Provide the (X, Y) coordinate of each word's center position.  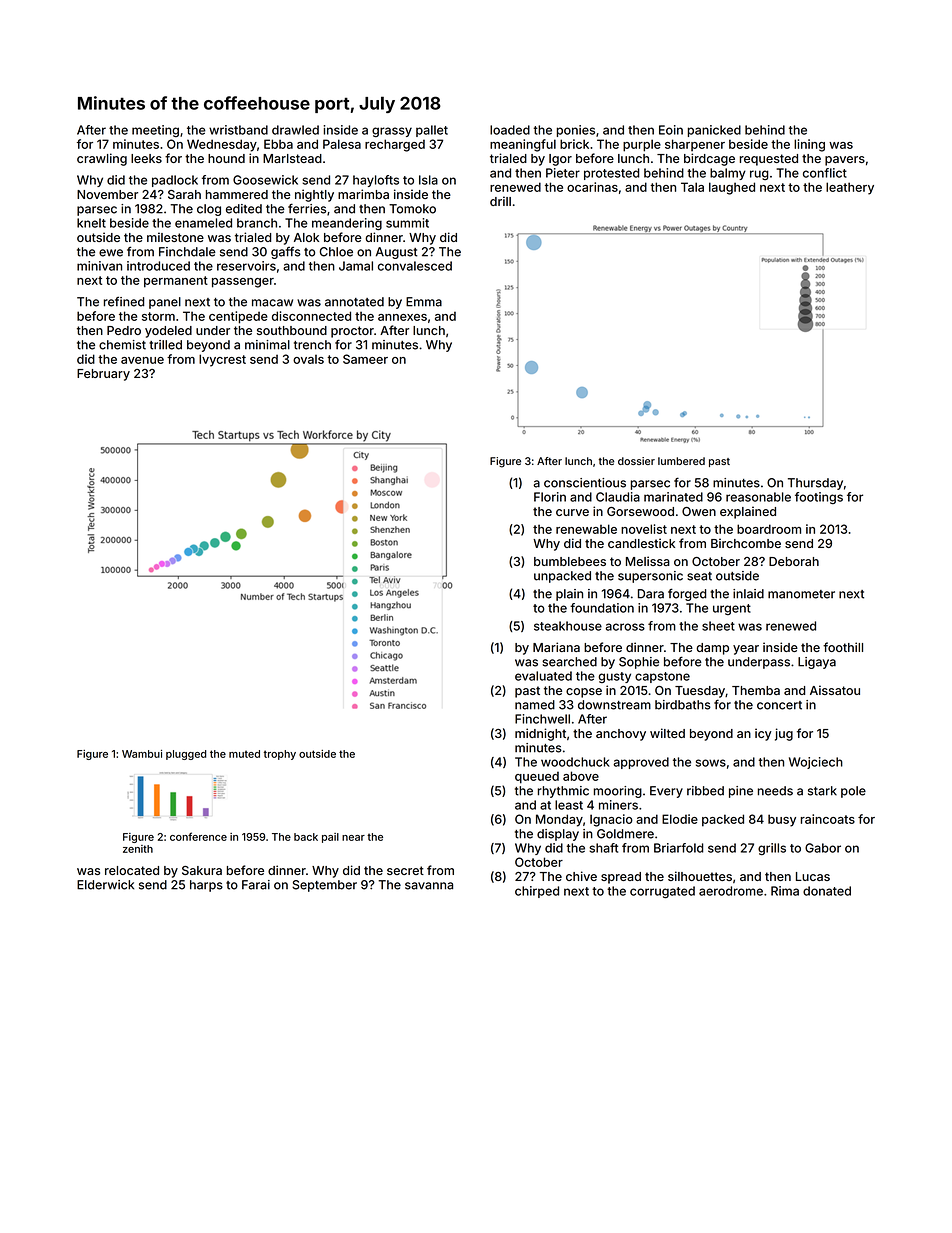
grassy (392, 132)
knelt (91, 223)
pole (853, 792)
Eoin (671, 130)
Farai (256, 885)
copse (584, 693)
